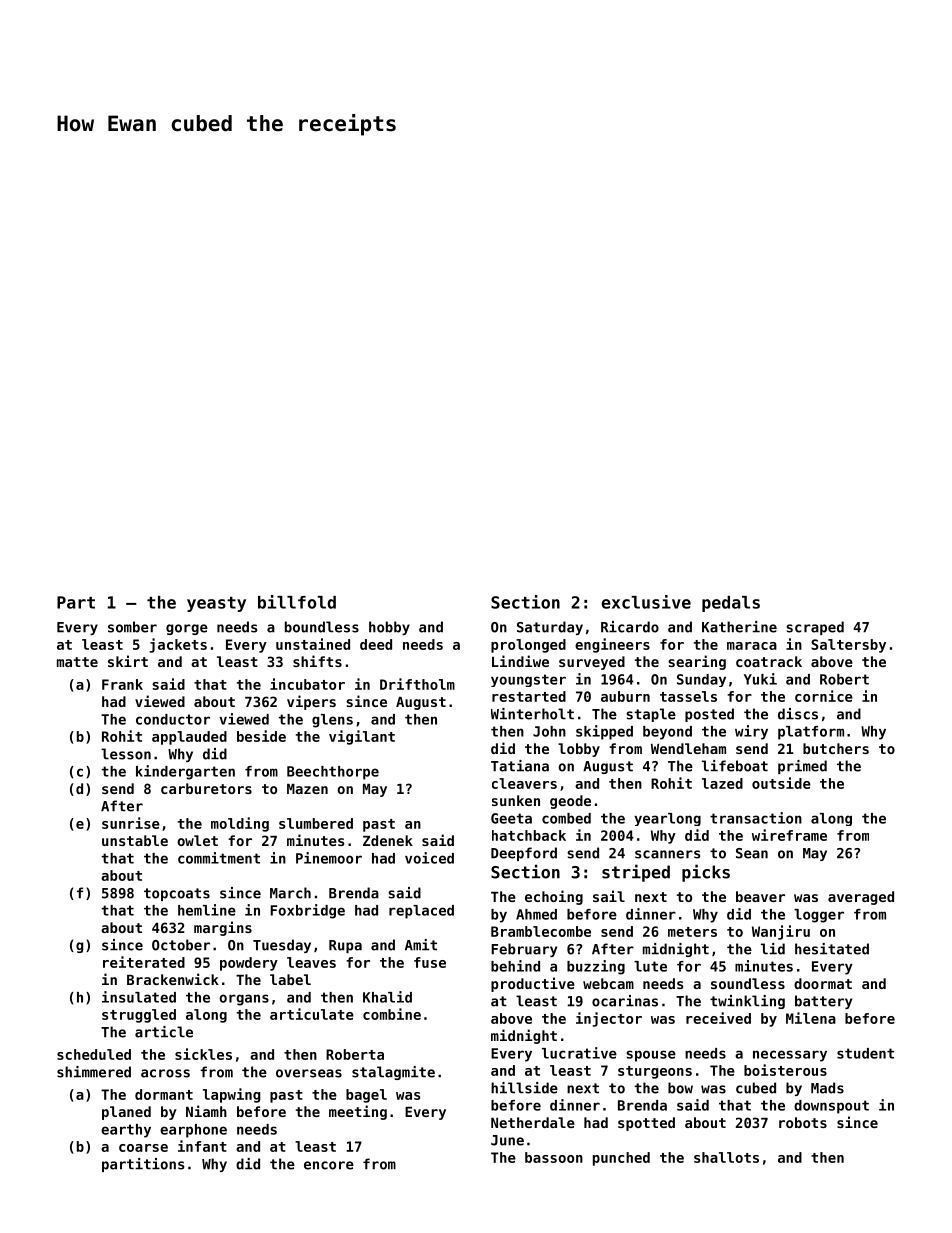 The width and height of the page is (952, 1233). Describe the element at coordinates (216, 604) in the page. I see `yeasty` at that location.
